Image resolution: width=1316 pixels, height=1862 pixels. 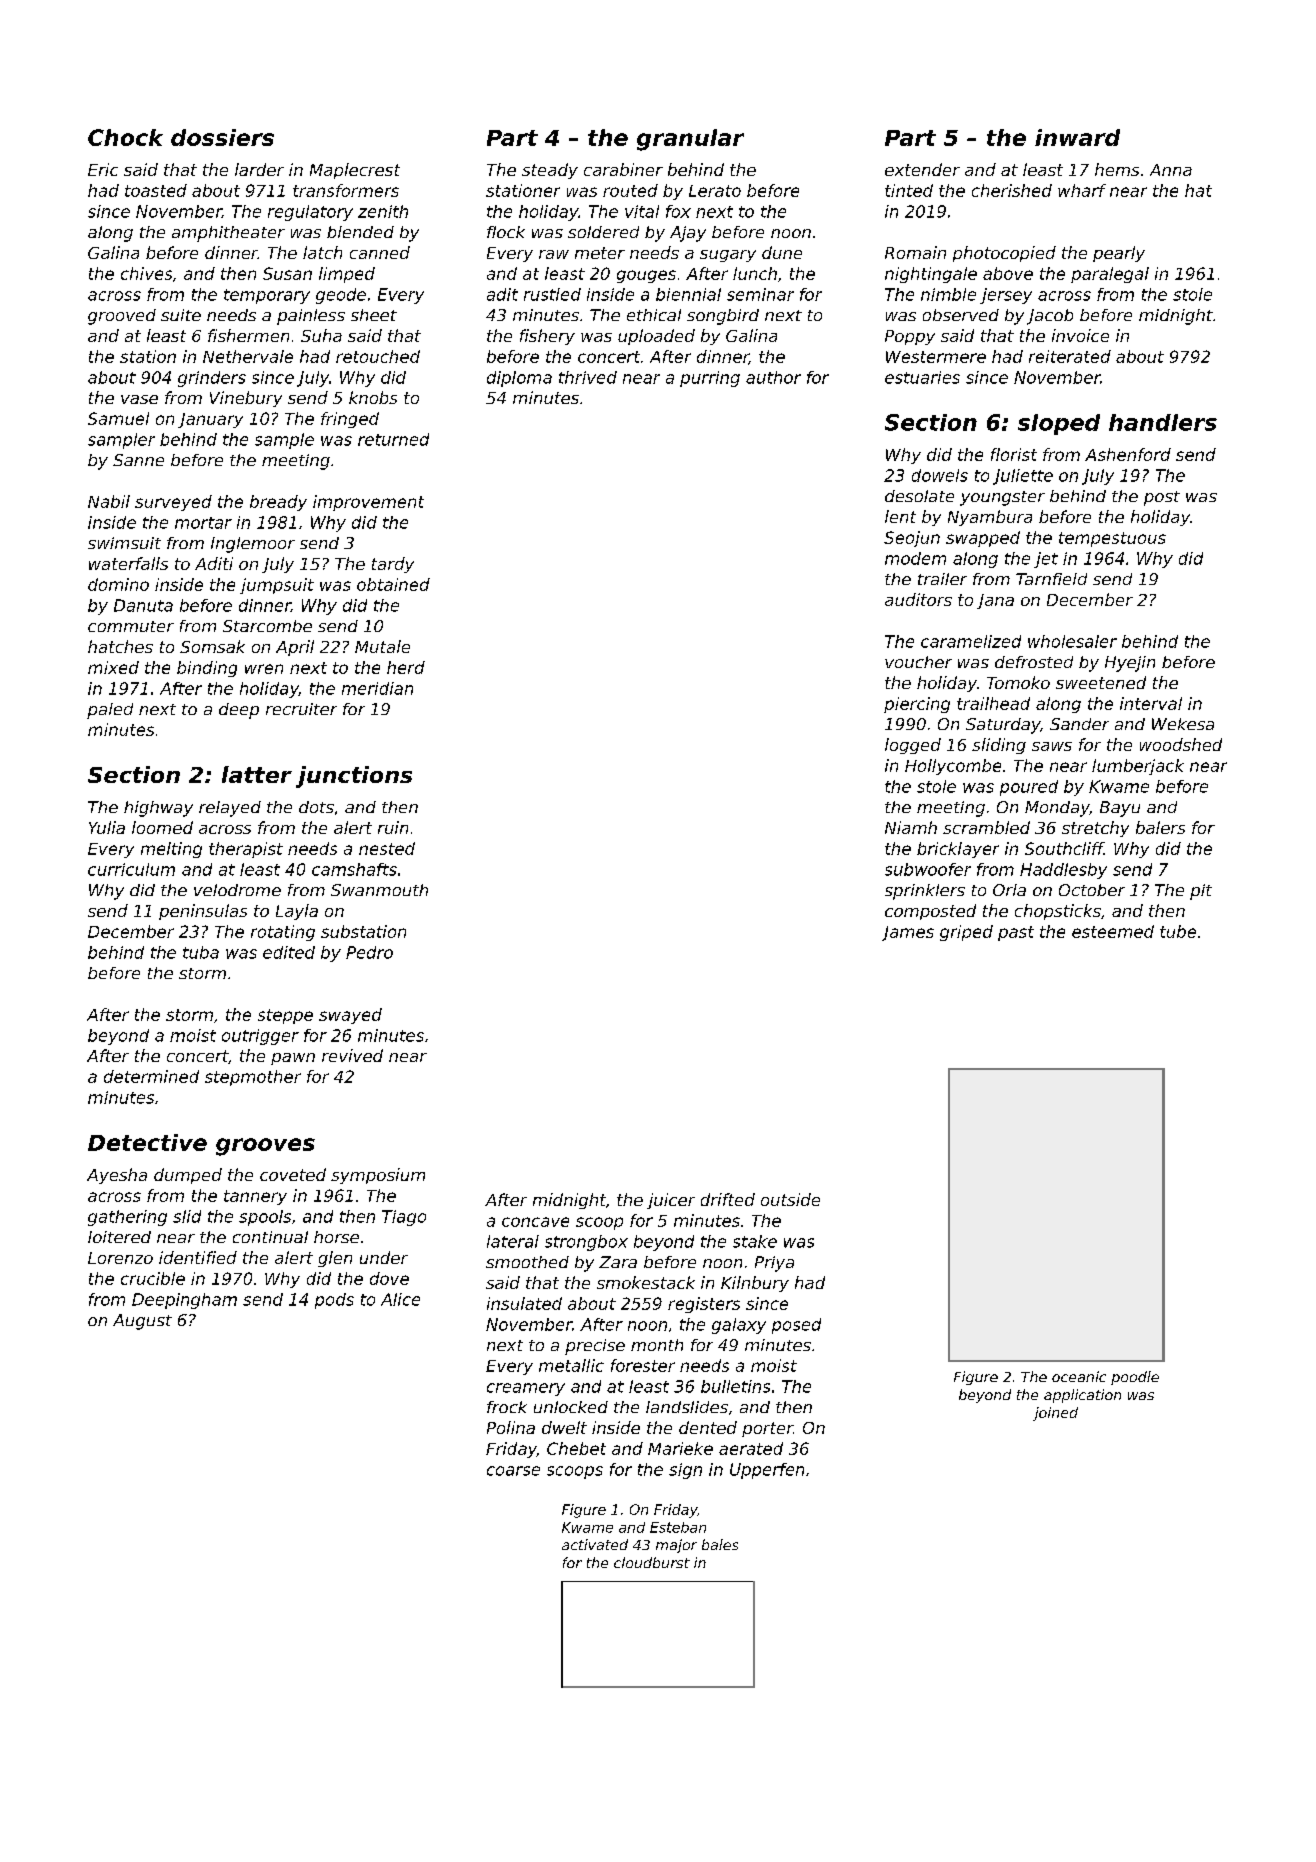 I want to click on inward, so click(x=1077, y=137).
